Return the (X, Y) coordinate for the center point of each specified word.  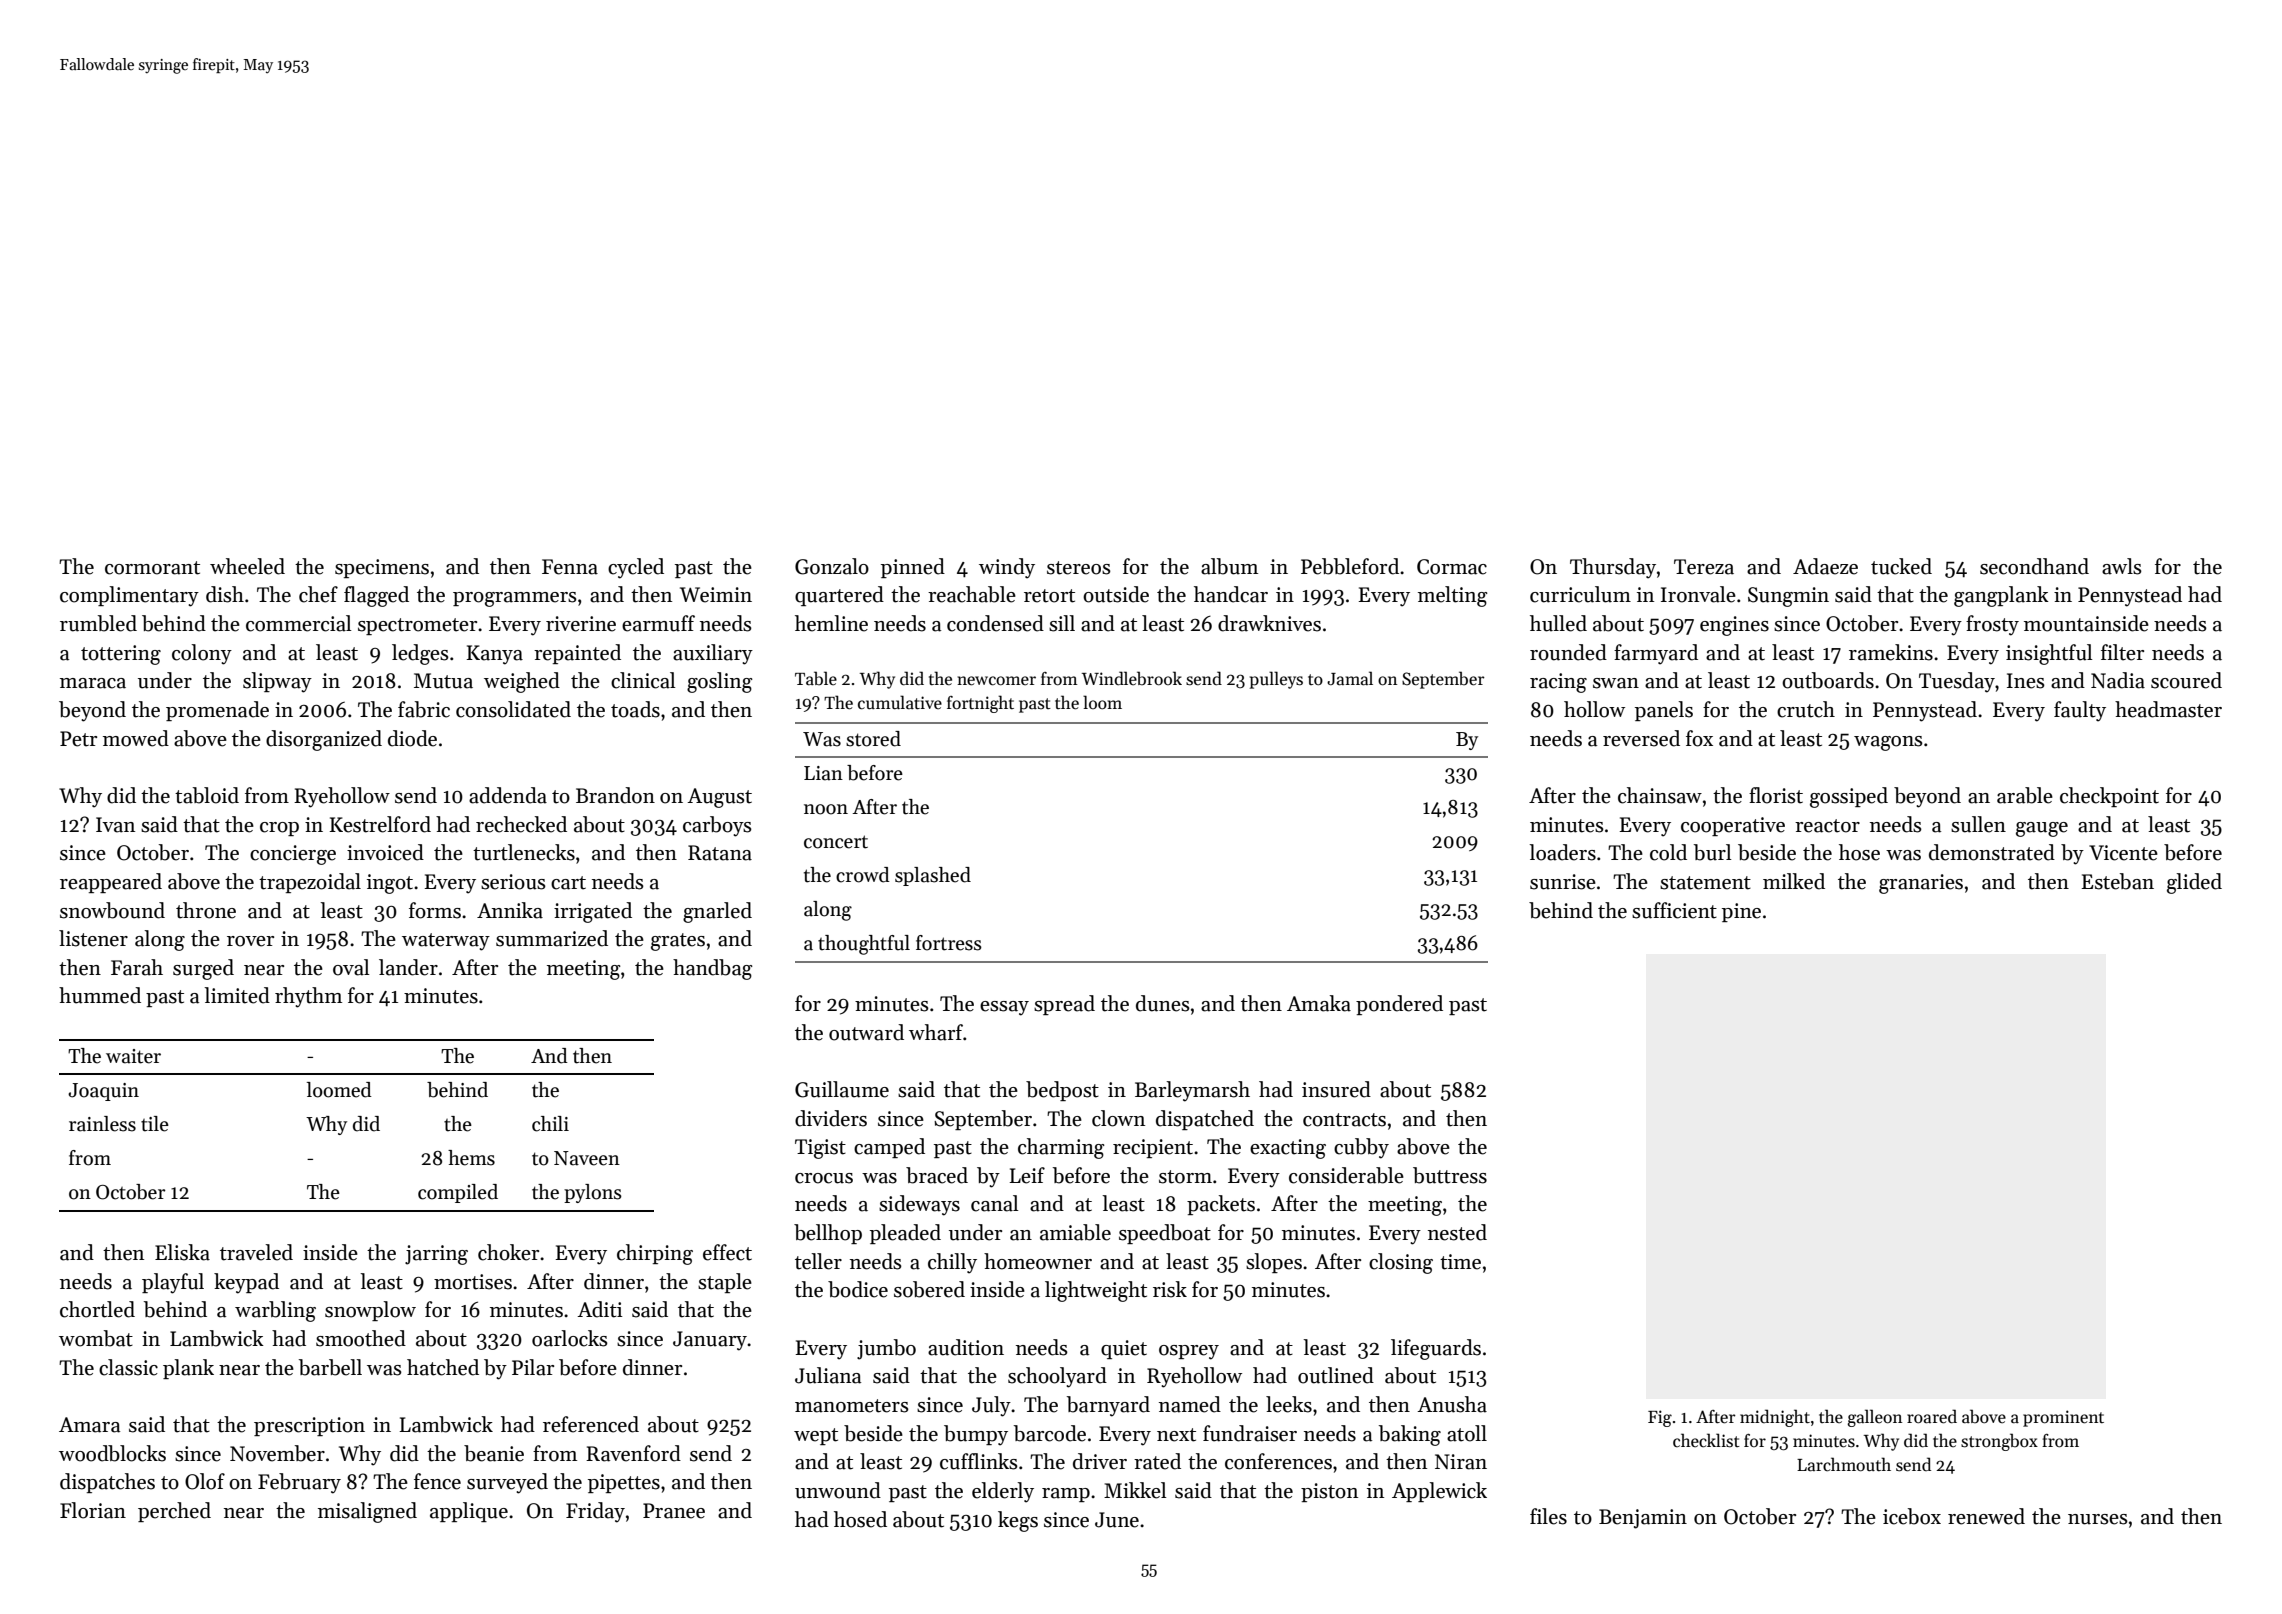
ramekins (1891, 652)
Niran (1461, 1462)
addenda (508, 795)
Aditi (600, 1309)
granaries (1921, 884)
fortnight (980, 704)
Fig (1660, 1418)
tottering (121, 655)
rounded (1568, 652)
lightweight (1096, 1291)
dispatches (107, 1483)
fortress (949, 943)
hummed (100, 995)
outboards (1828, 680)
